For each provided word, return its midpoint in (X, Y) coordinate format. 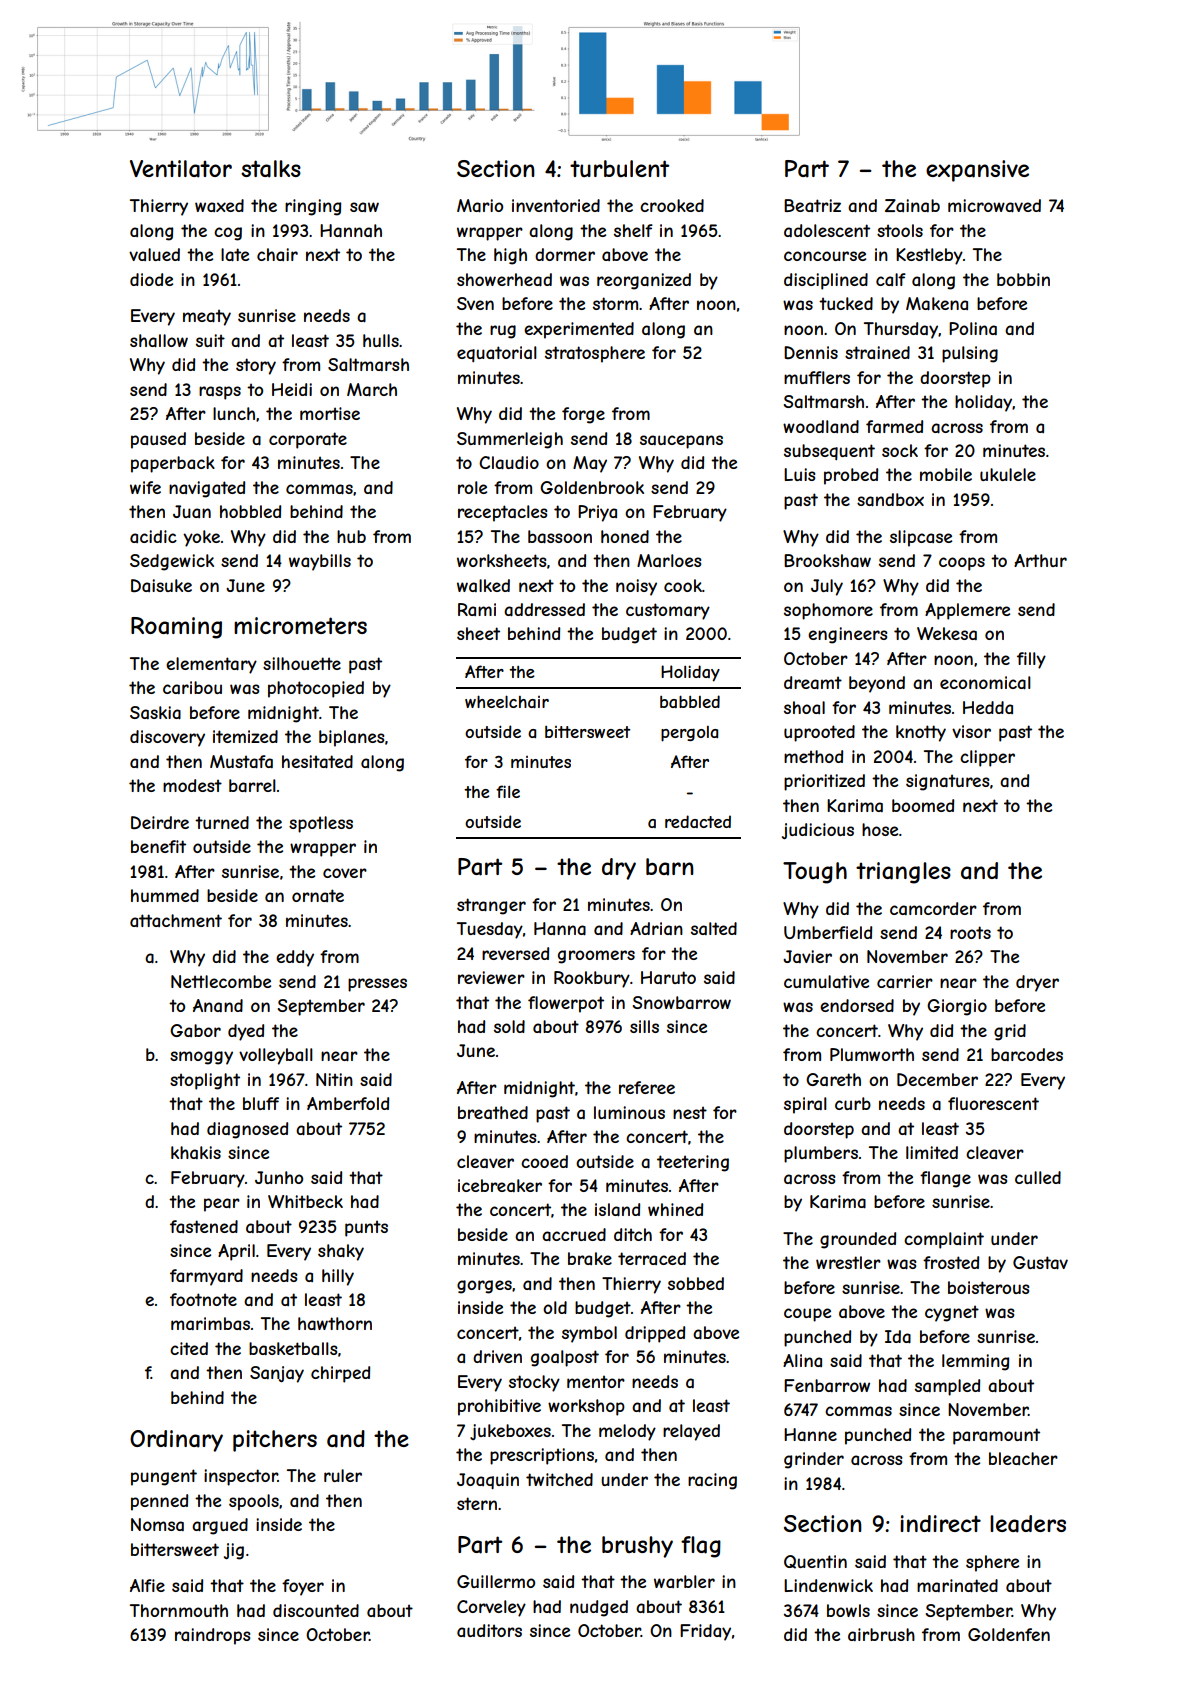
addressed (544, 609)
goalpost (565, 1358)
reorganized (644, 281)
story (256, 366)
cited (189, 1348)
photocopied (316, 689)
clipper (987, 758)
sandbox (890, 499)
